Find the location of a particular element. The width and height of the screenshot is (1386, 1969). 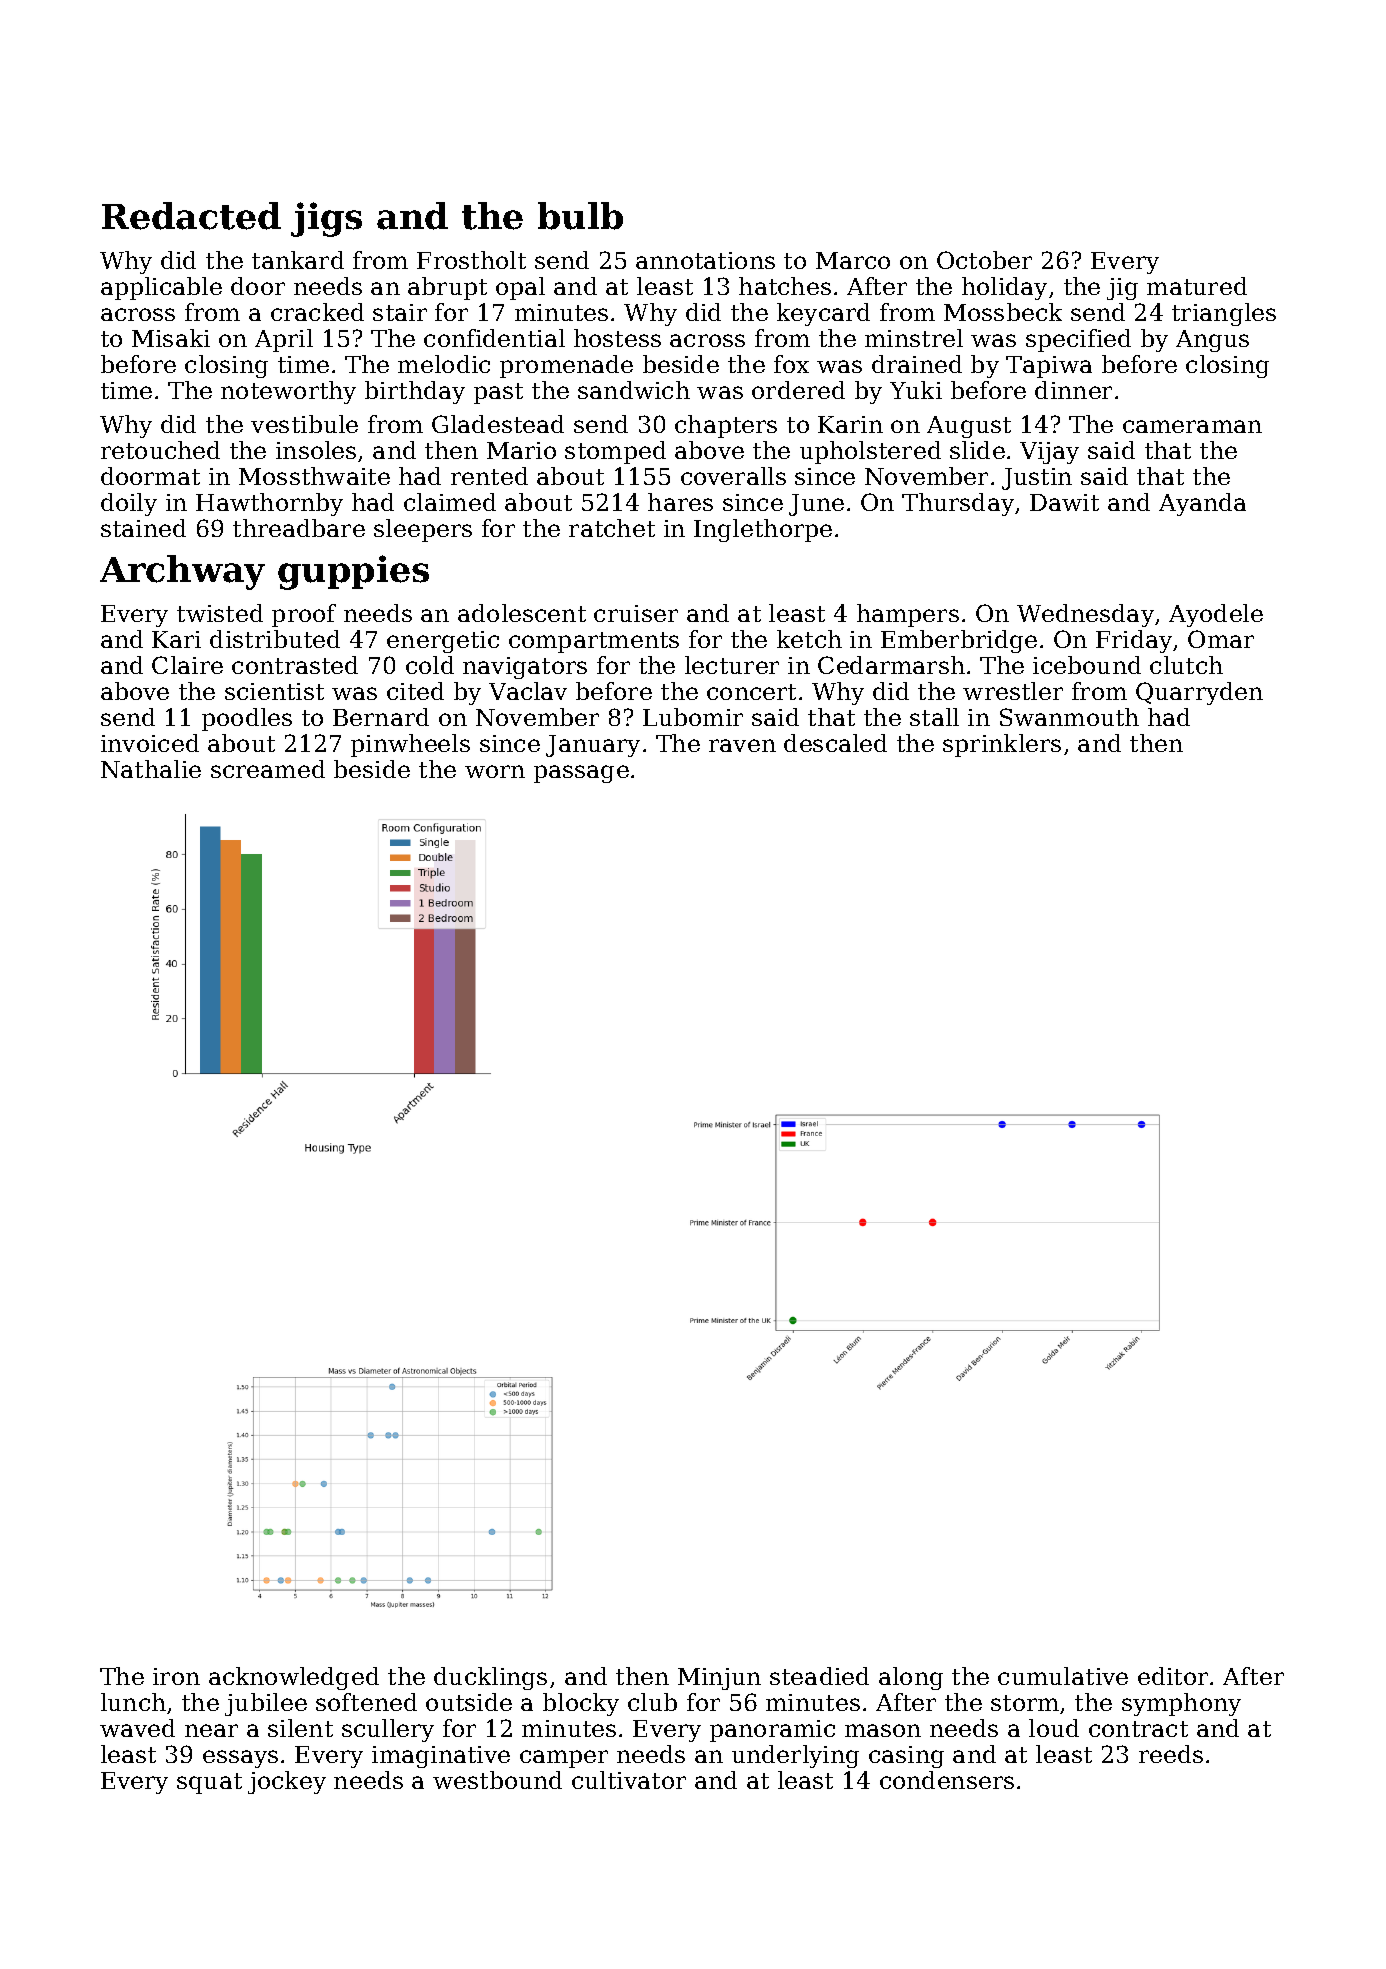

confidential is located at coordinates (494, 338).
